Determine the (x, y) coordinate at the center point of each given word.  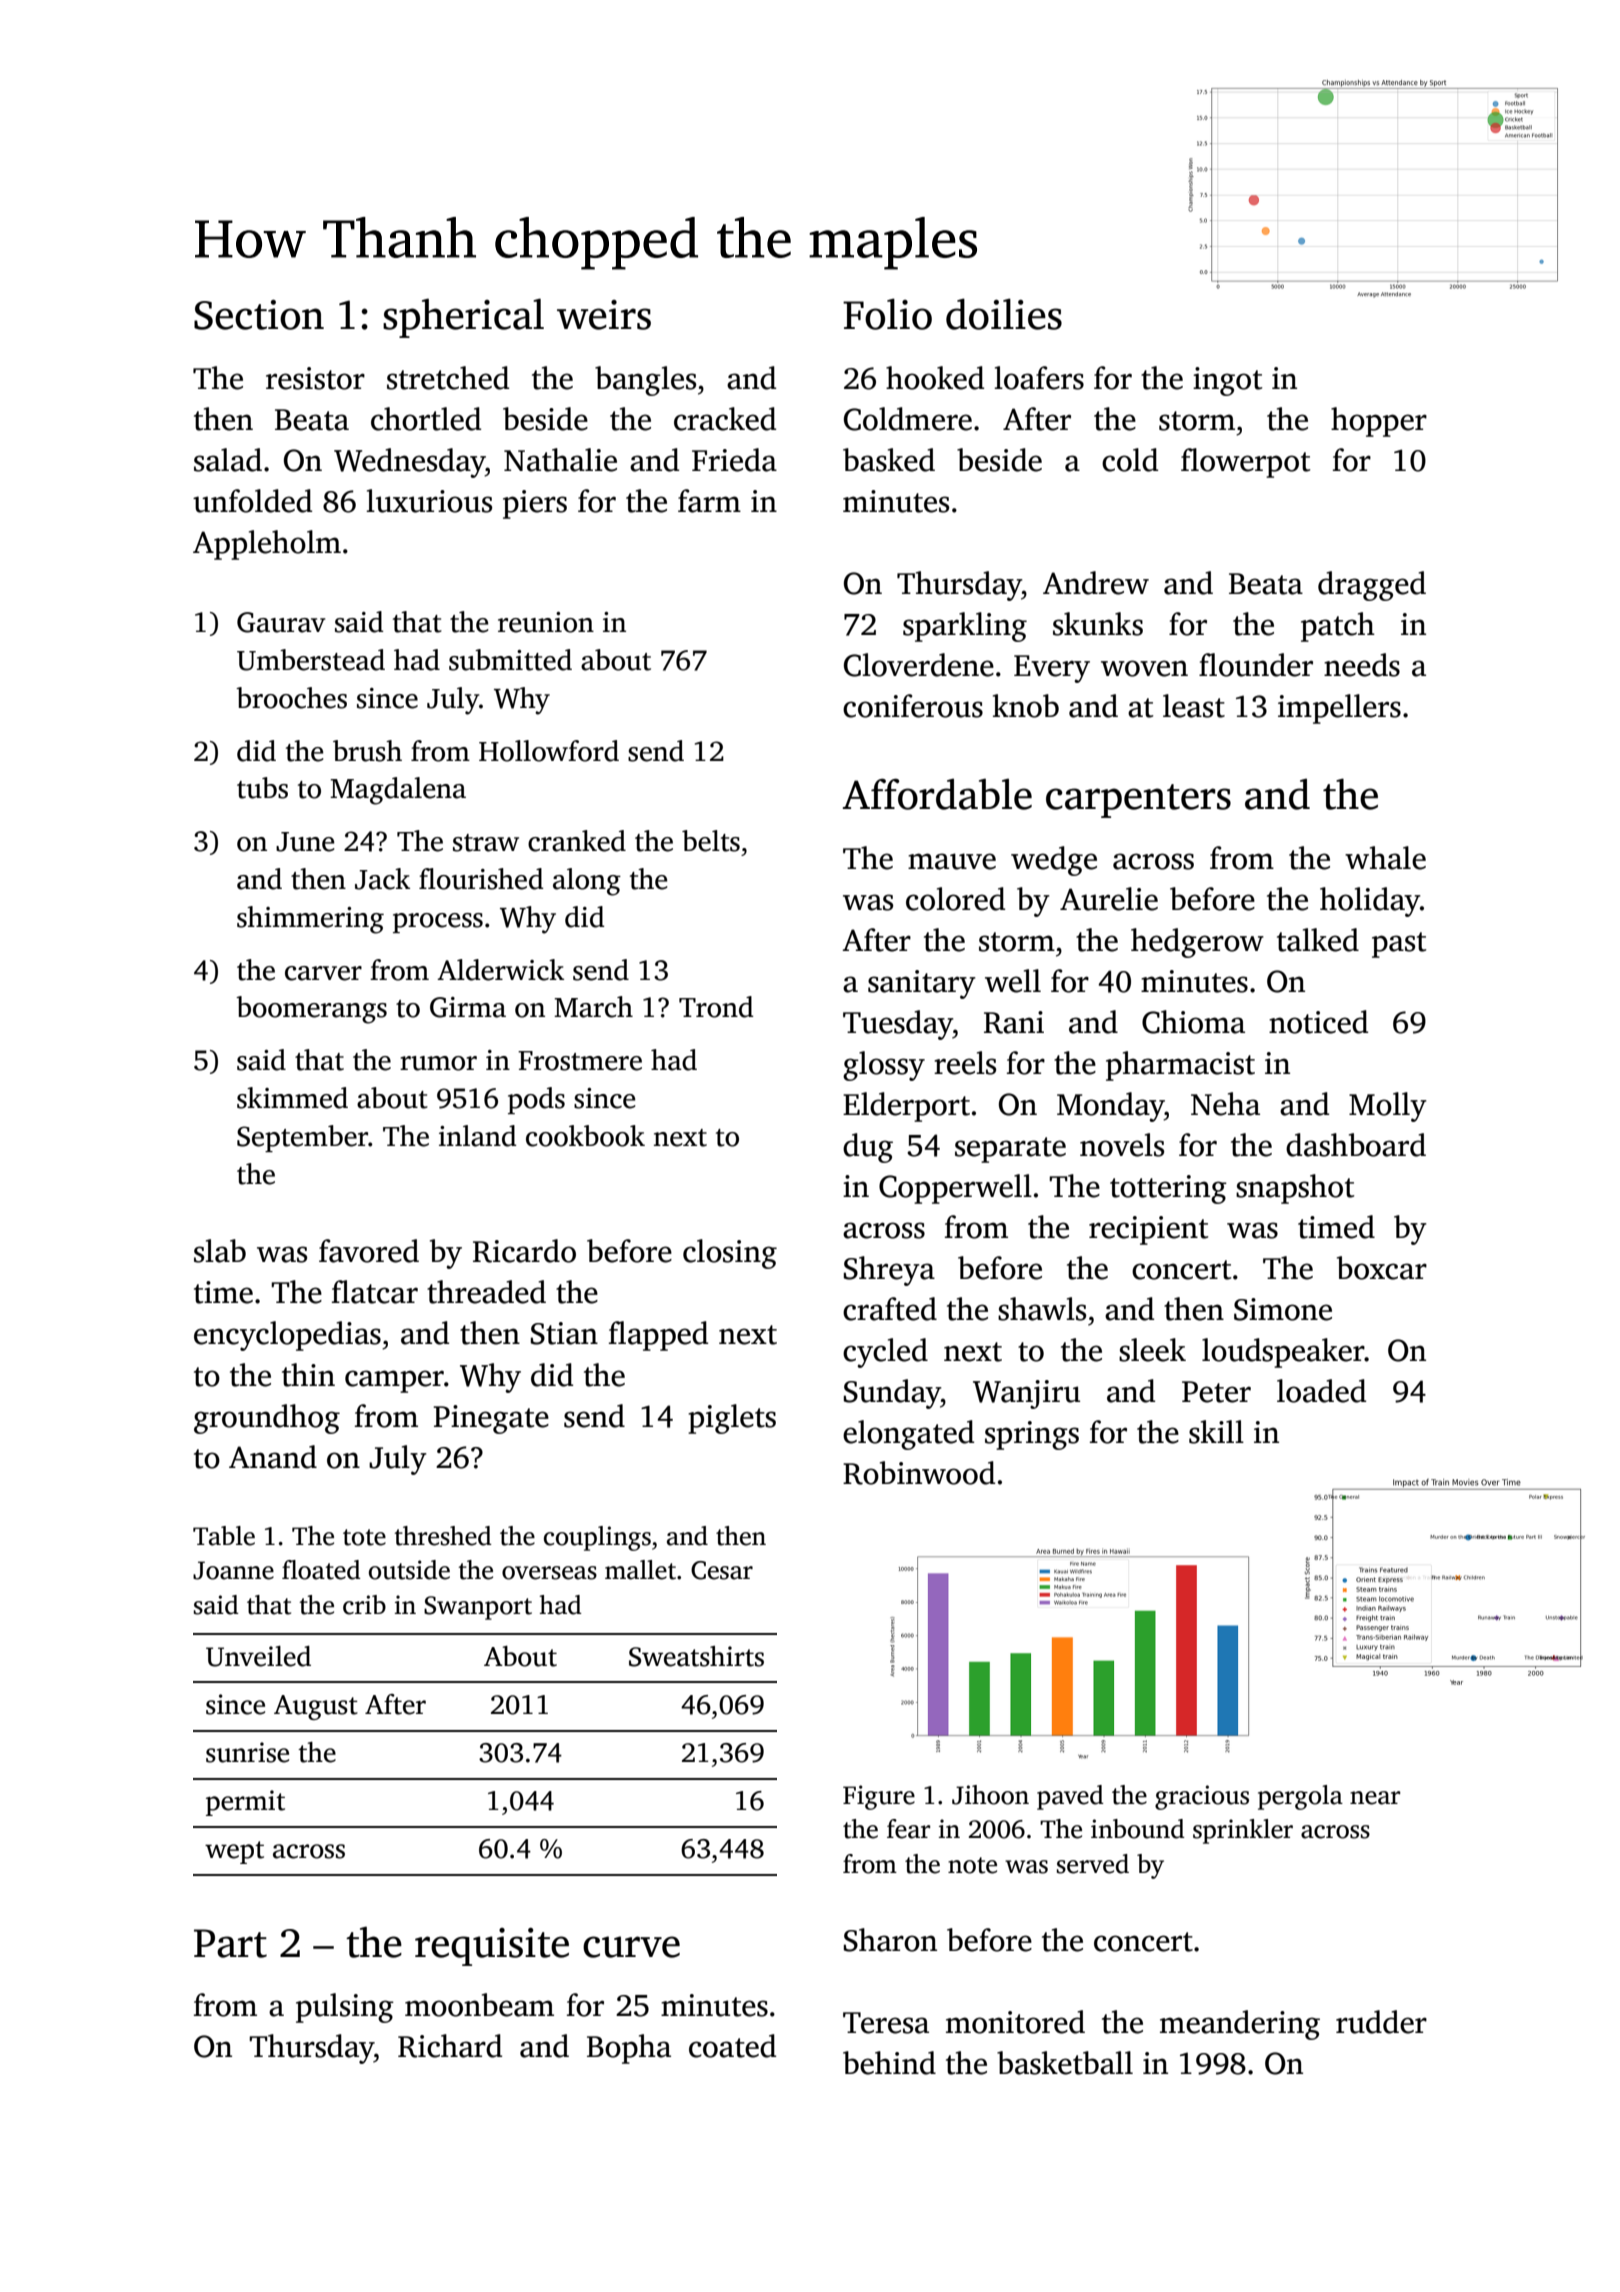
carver (323, 973)
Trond (716, 1007)
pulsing (345, 2008)
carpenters (1138, 801)
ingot (1227, 381)
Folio (887, 314)
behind (889, 2063)
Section (259, 315)
